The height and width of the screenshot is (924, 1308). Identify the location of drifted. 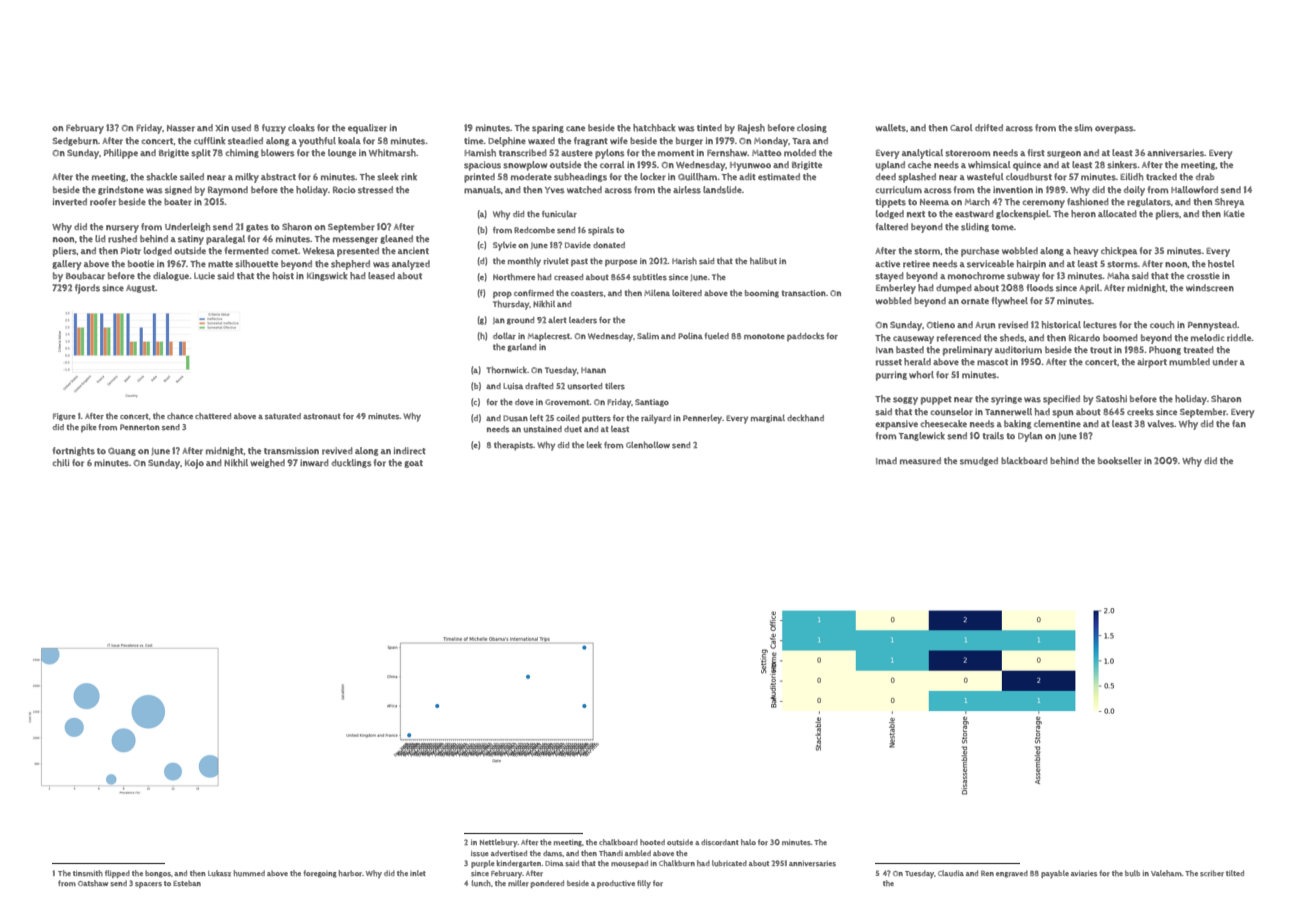
(989, 128).
